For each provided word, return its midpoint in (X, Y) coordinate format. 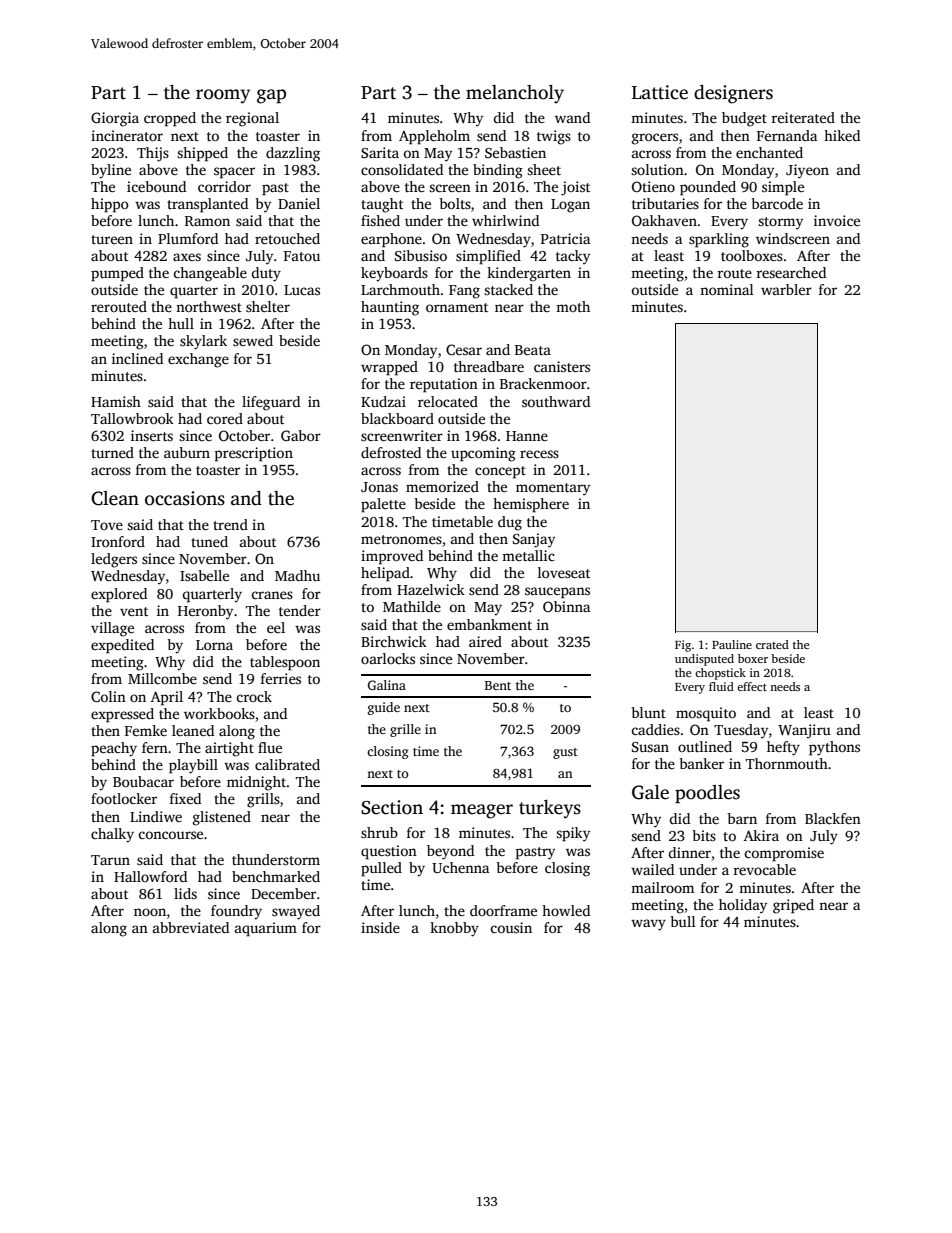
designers (733, 94)
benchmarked (276, 876)
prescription (254, 454)
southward (556, 401)
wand (572, 117)
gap (271, 96)
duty (266, 274)
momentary (553, 489)
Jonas (379, 487)
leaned (193, 730)
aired (485, 641)
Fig (683, 646)
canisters (562, 366)
